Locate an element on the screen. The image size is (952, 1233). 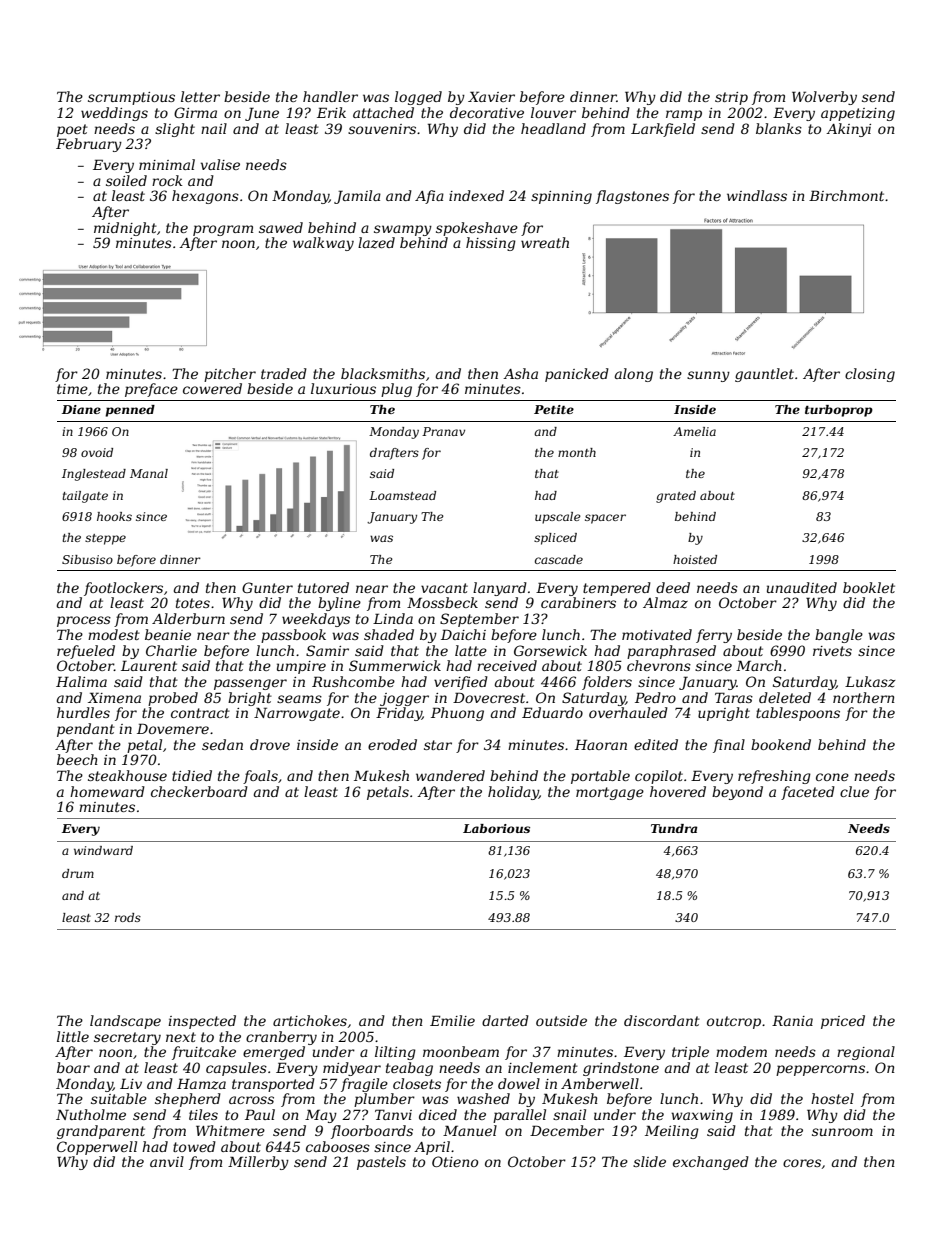
windlass is located at coordinates (757, 195).
